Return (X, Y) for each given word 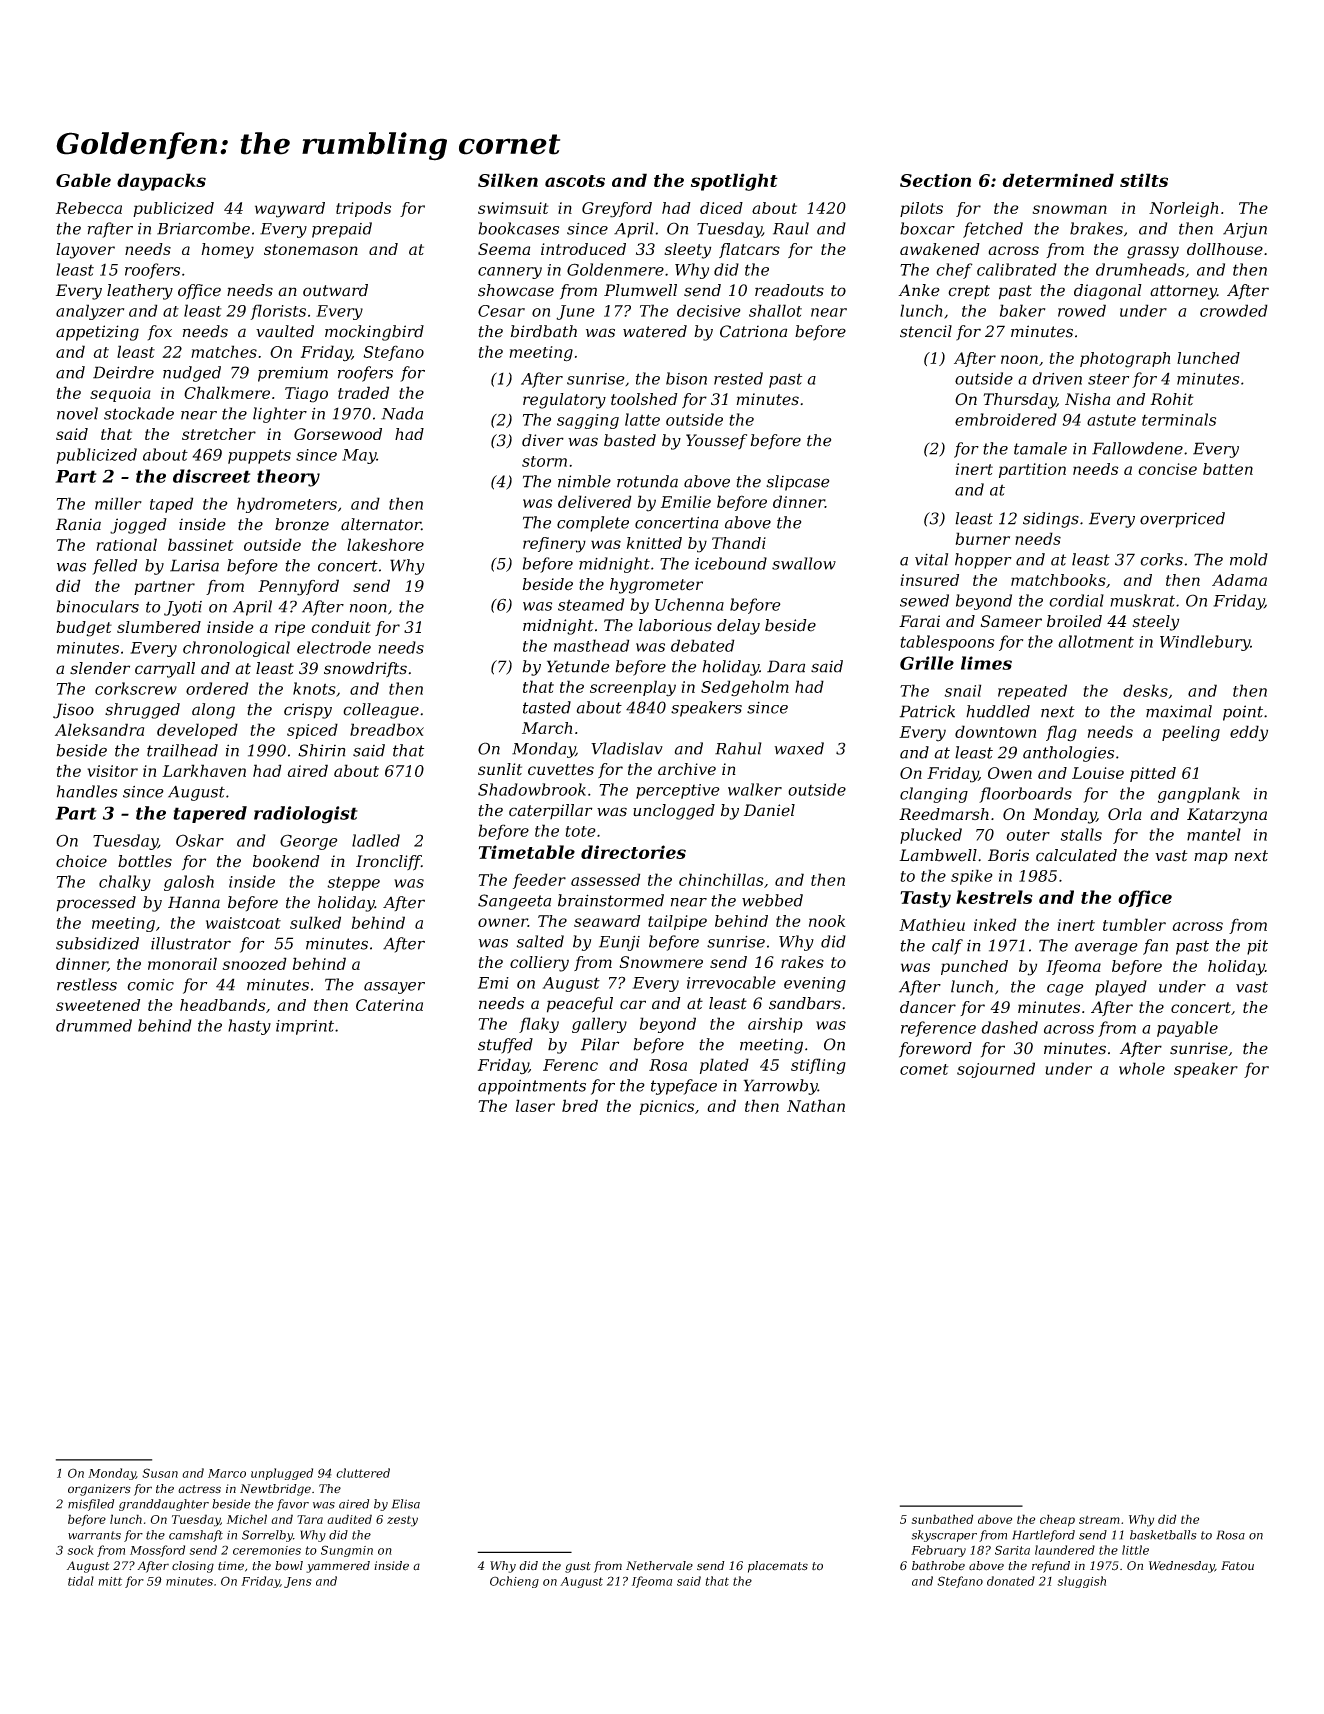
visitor (112, 771)
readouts (789, 290)
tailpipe (677, 922)
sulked (315, 922)
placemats (778, 1567)
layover (85, 251)
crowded (1234, 310)
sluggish (1081, 1582)
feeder (539, 881)
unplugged (282, 1474)
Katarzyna (1227, 816)
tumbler (1134, 924)
